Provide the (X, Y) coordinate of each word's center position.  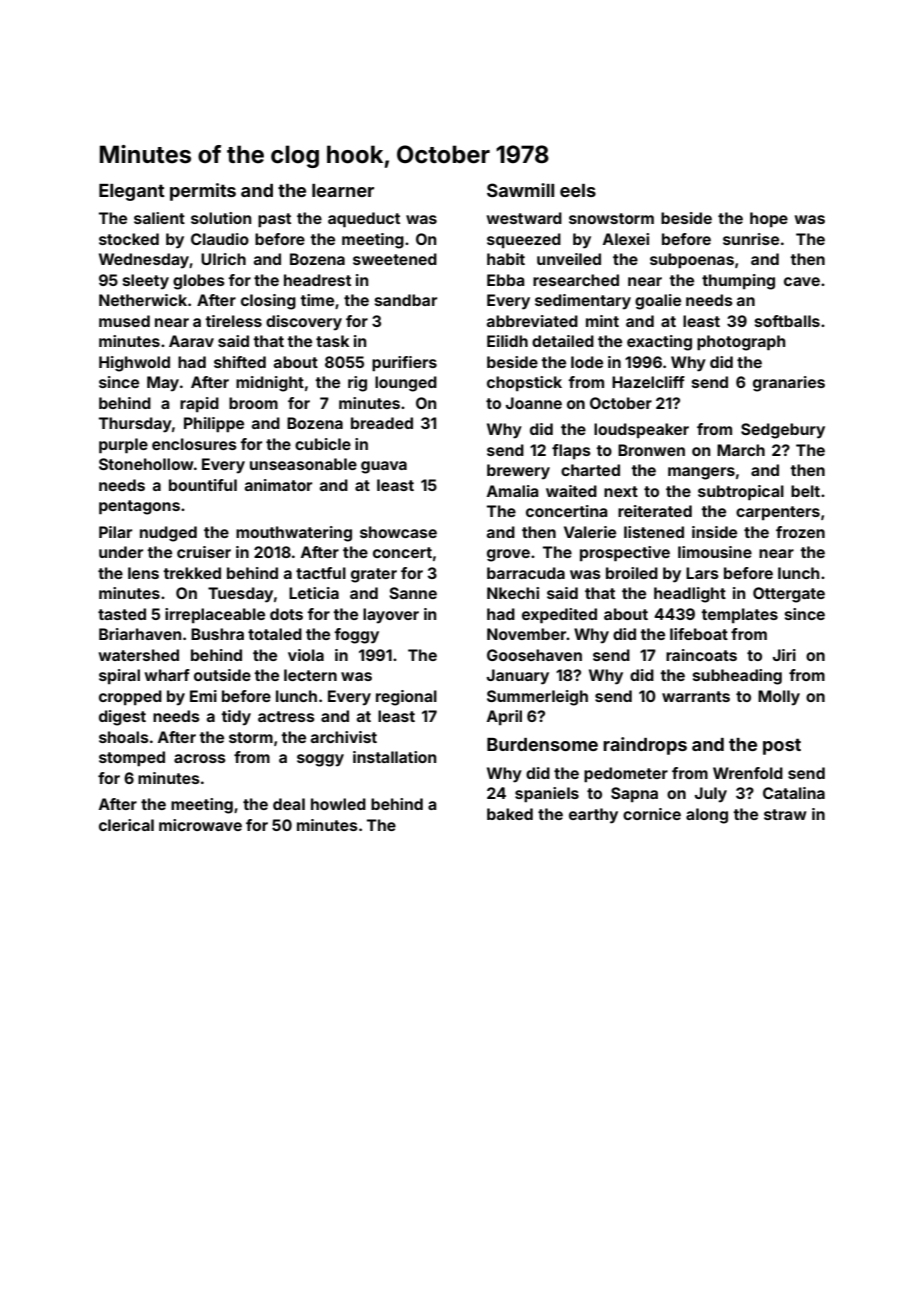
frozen (800, 532)
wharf (167, 675)
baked (510, 814)
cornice (652, 814)
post (782, 746)
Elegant (132, 192)
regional (406, 698)
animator (278, 485)
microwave (200, 825)
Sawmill (520, 190)
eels (578, 190)
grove (508, 555)
